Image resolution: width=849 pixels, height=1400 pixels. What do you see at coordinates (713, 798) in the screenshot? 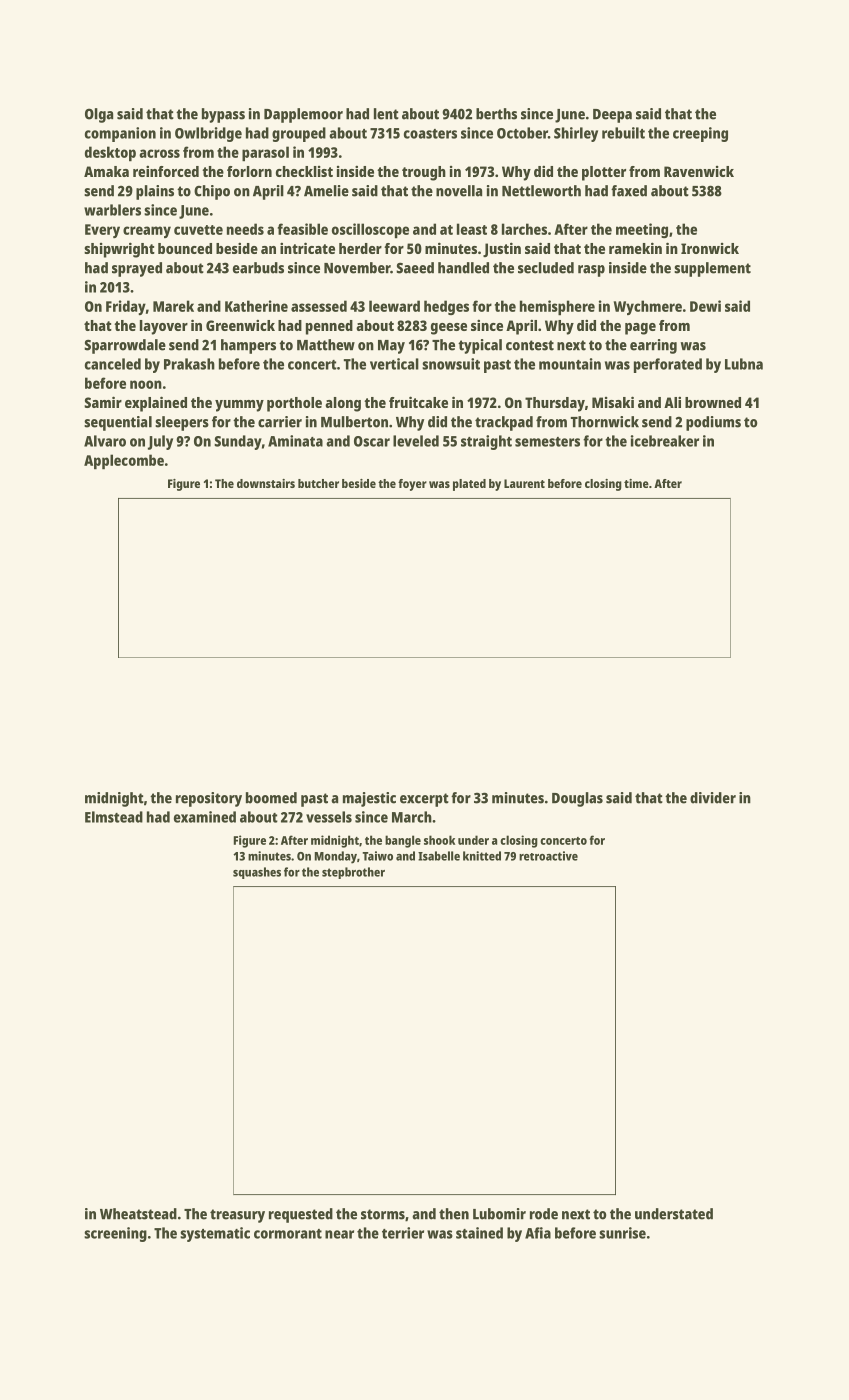
I see `divider` at bounding box center [713, 798].
